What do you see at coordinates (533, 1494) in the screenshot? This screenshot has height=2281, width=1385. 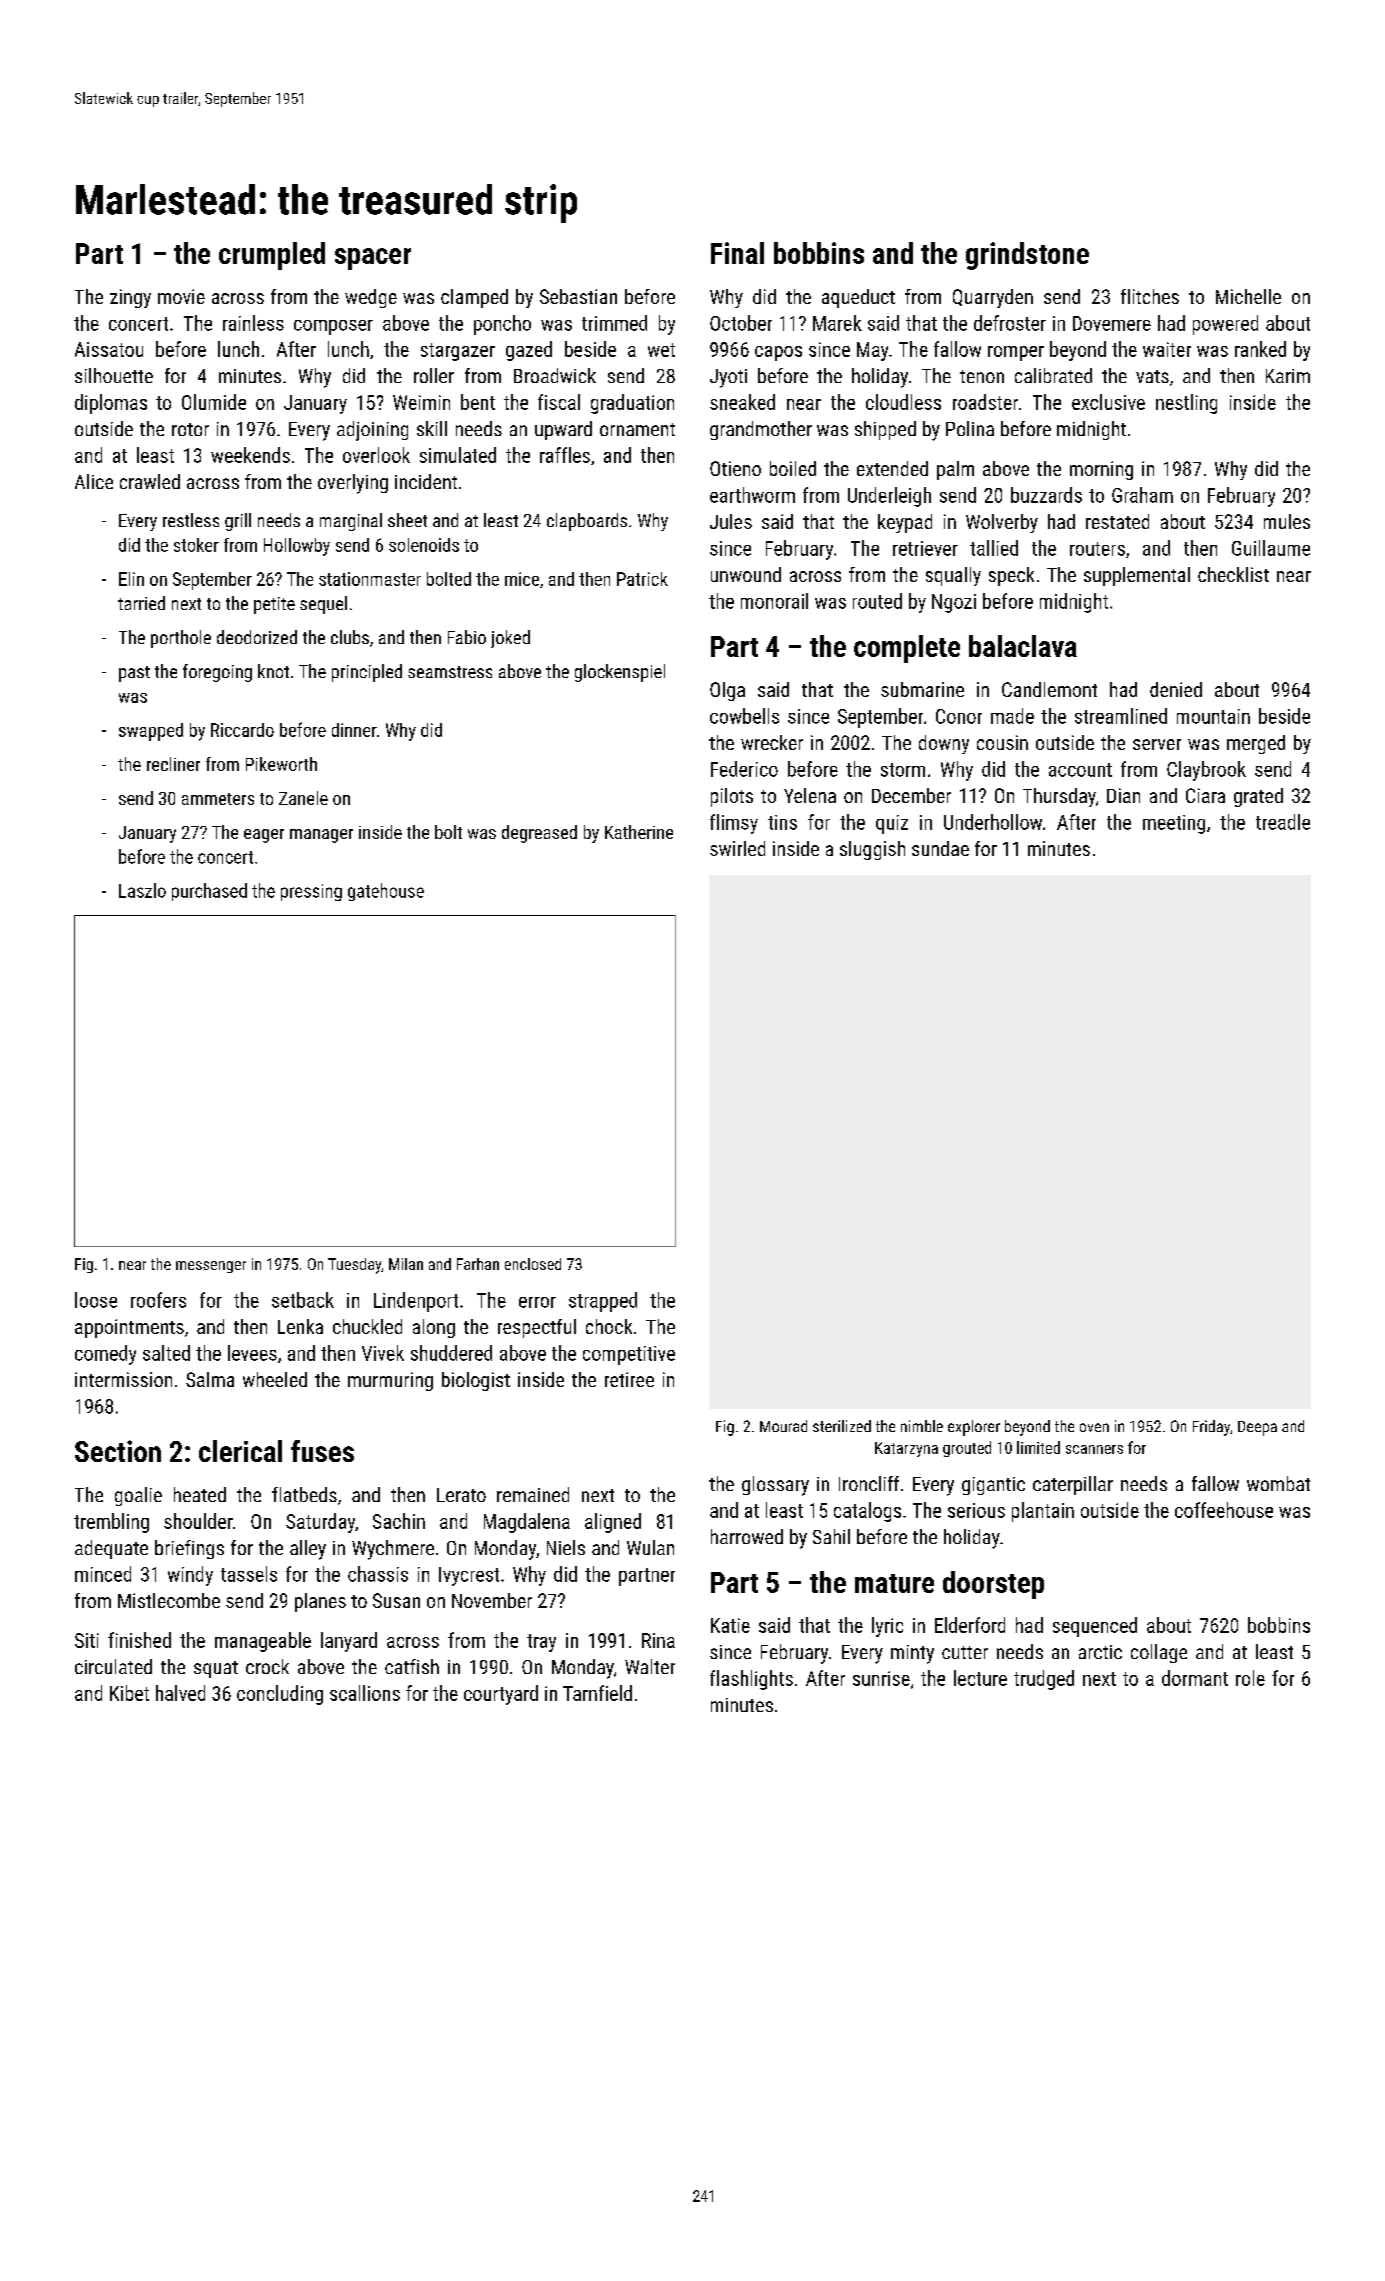 I see `remained` at bounding box center [533, 1494].
